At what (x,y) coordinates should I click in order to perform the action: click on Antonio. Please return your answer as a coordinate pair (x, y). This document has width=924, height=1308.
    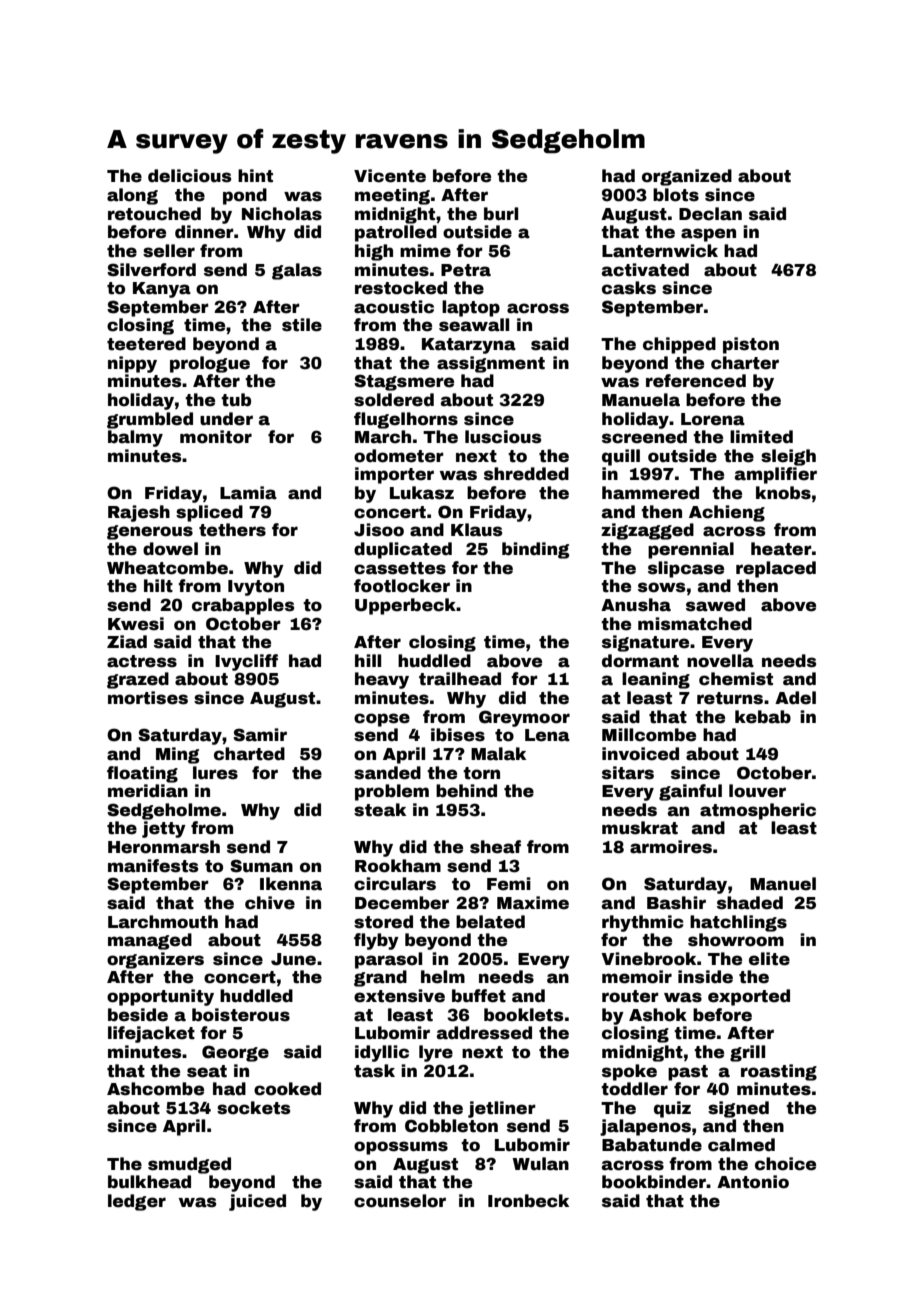
    Looking at the image, I should click on (753, 1182).
